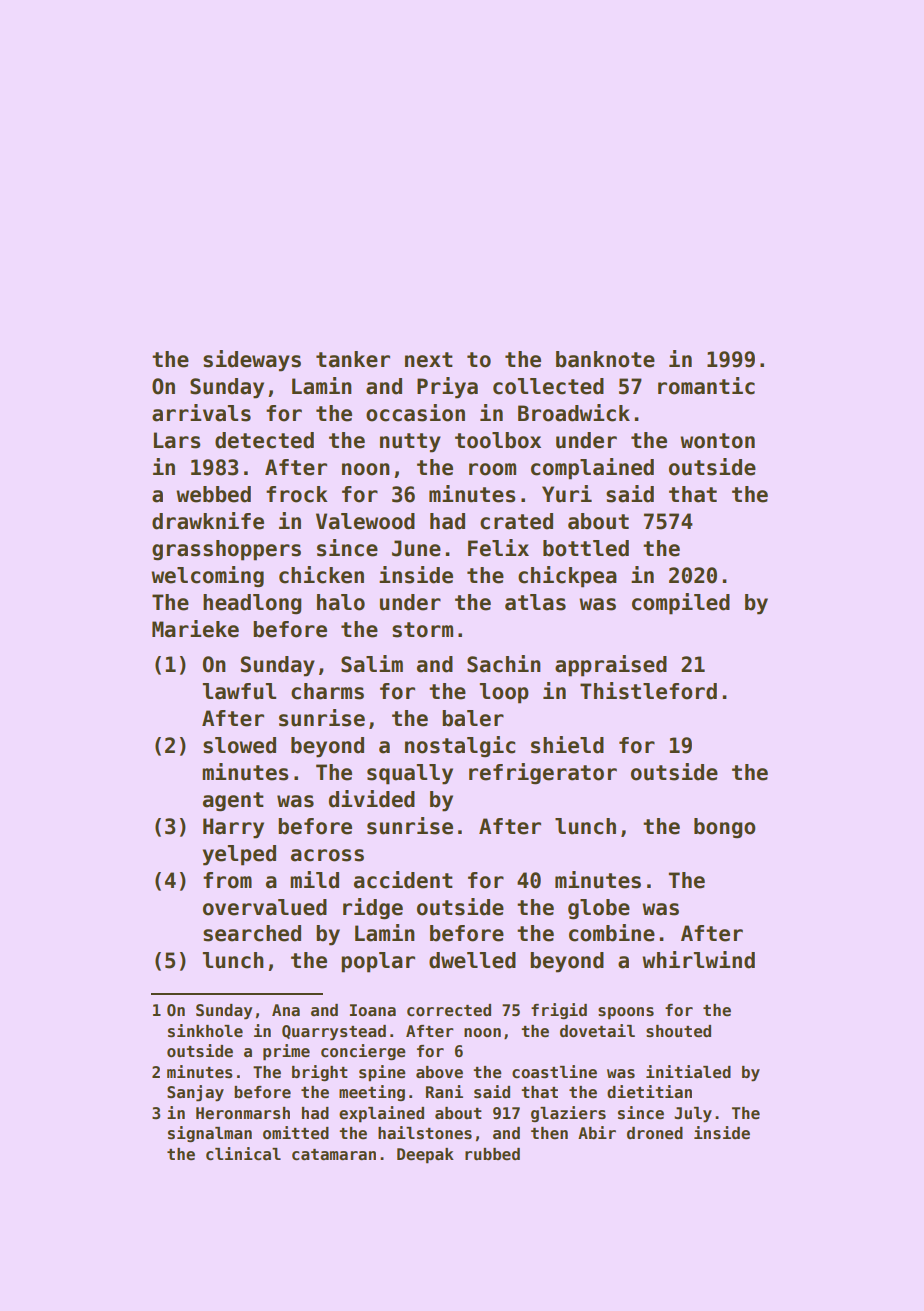 The image size is (924, 1311). Describe the element at coordinates (447, 388) in the page. I see `Priya` at that location.
